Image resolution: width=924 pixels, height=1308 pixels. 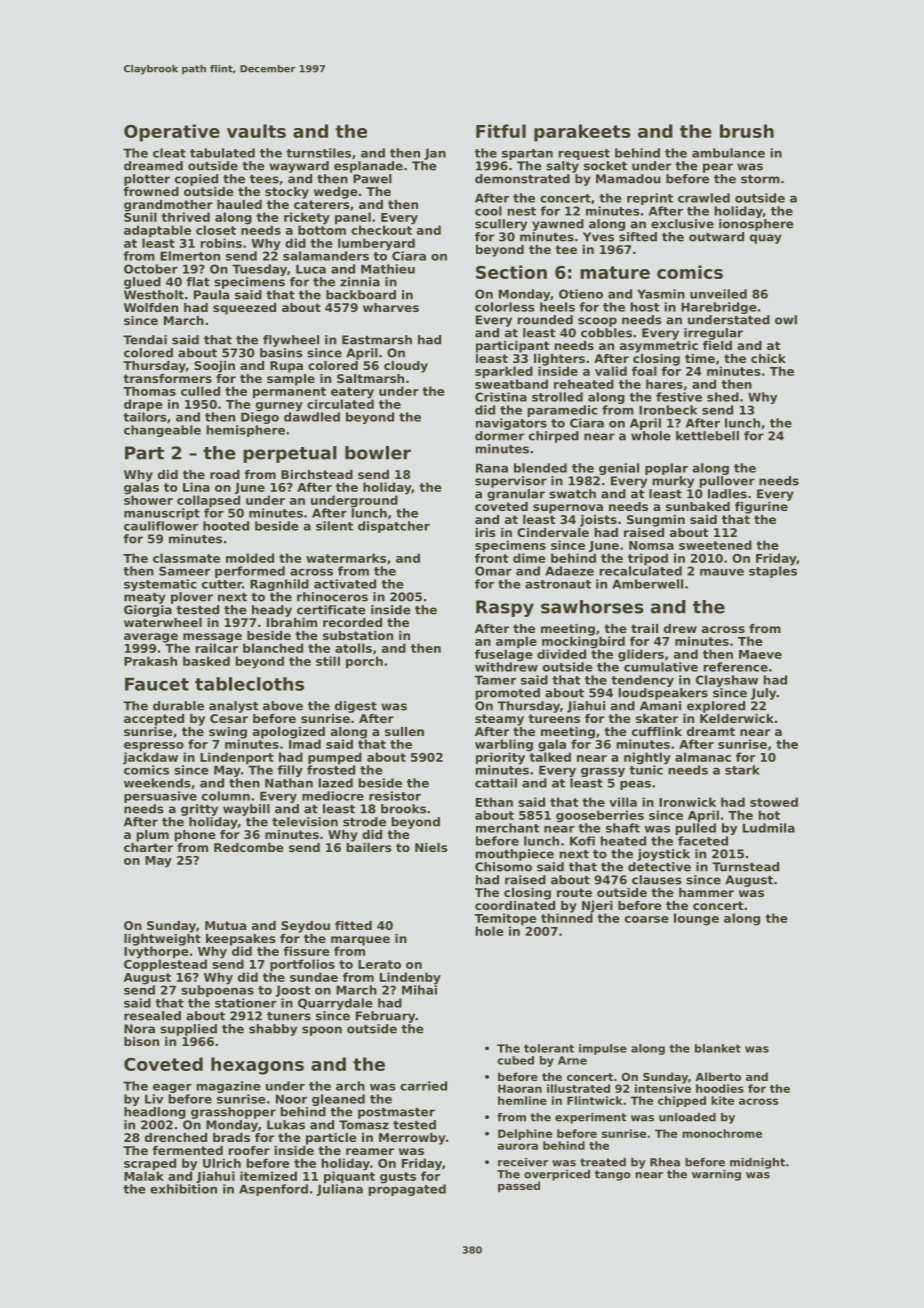 I want to click on Niels, so click(x=431, y=847).
